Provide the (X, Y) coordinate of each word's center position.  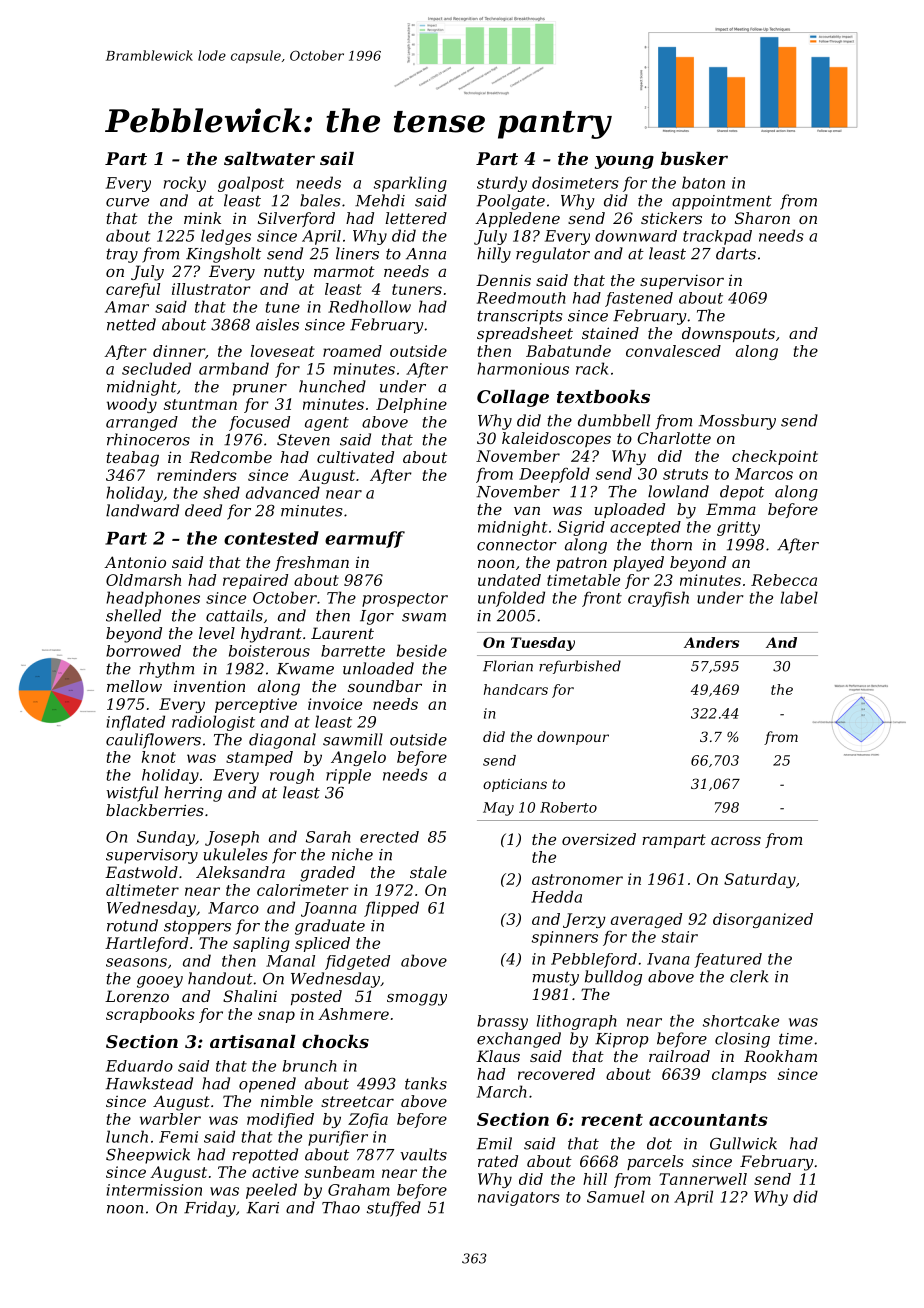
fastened (639, 299)
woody (132, 405)
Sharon (762, 218)
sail (337, 158)
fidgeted (357, 962)
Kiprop (622, 1040)
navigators (519, 1198)
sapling (261, 944)
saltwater (269, 158)
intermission (154, 1190)
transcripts (520, 317)
